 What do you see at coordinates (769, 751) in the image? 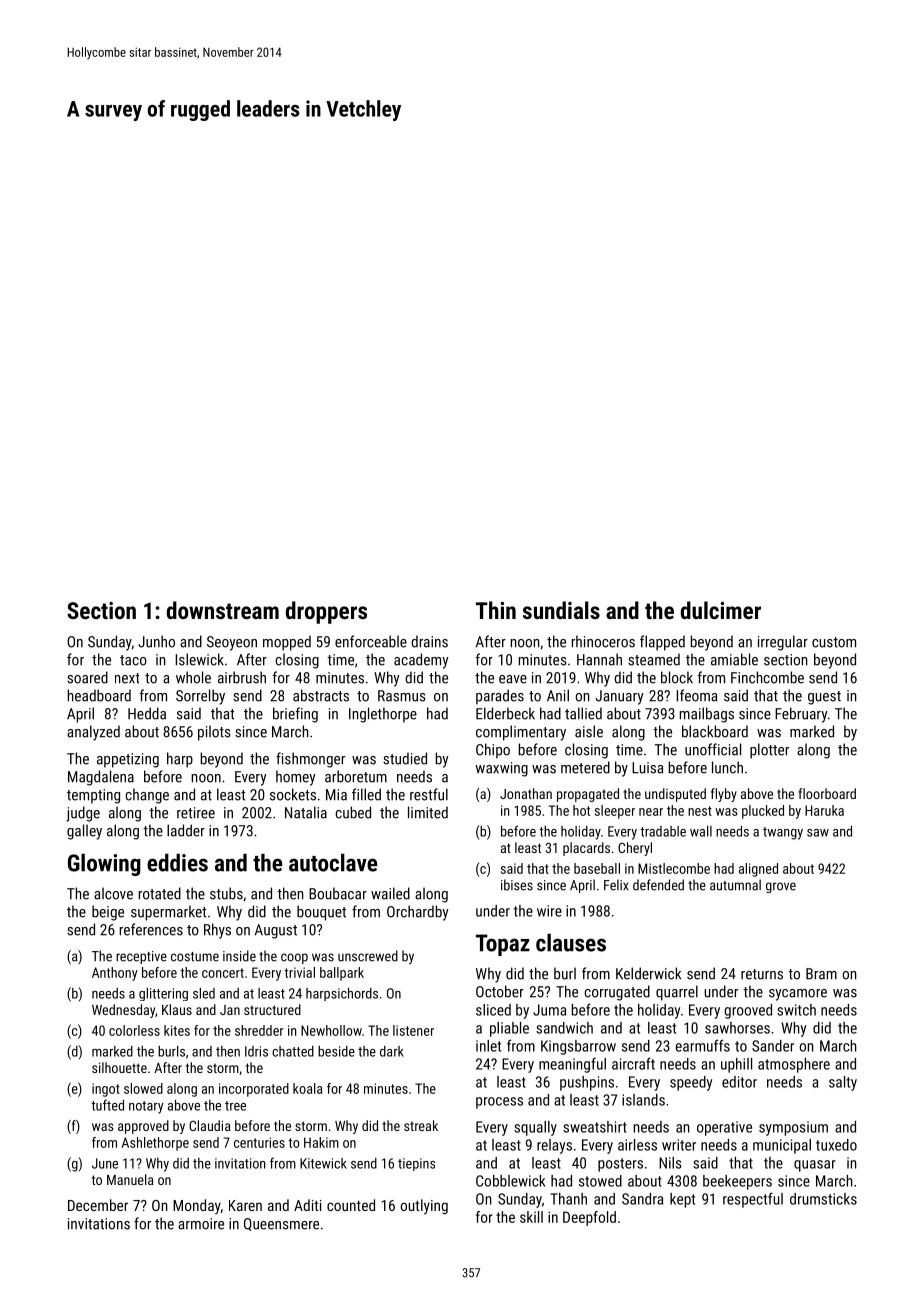
I see `plotter` at bounding box center [769, 751].
